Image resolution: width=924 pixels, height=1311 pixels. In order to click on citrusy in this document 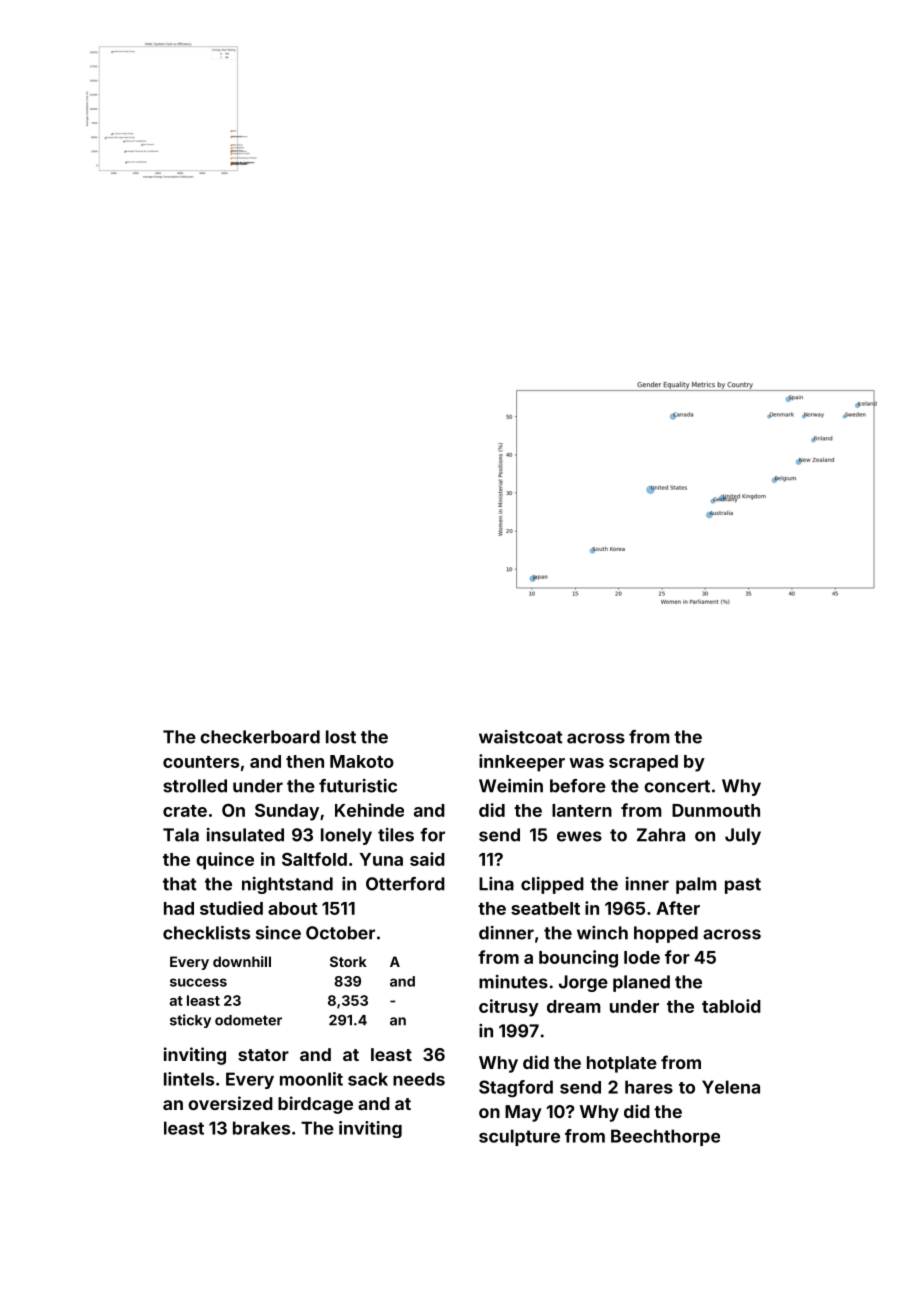, I will do `click(509, 1008)`.
